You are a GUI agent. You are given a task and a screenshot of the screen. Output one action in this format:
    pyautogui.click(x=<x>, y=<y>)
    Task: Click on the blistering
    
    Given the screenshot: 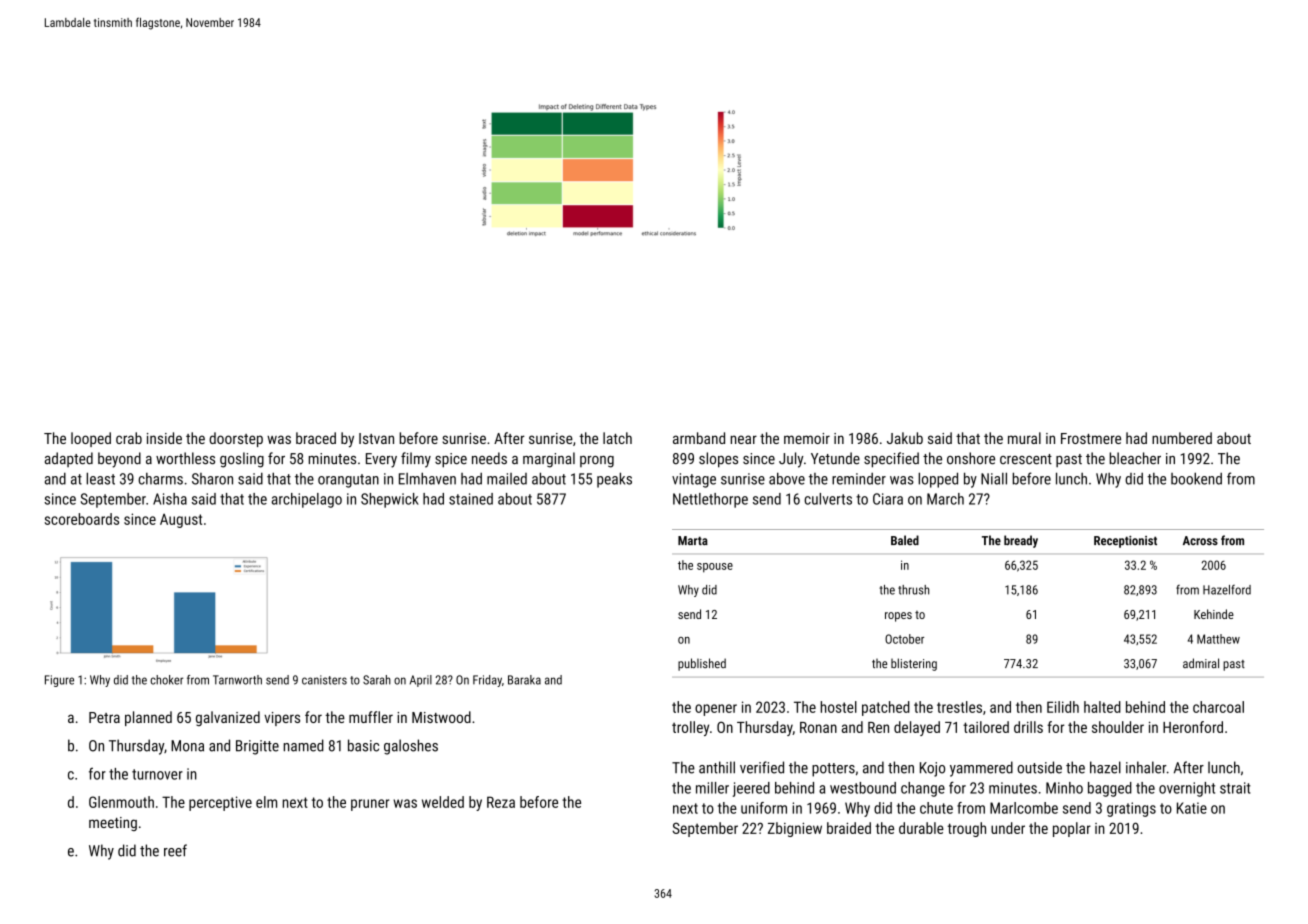 What is the action you would take?
    pyautogui.click(x=914, y=664)
